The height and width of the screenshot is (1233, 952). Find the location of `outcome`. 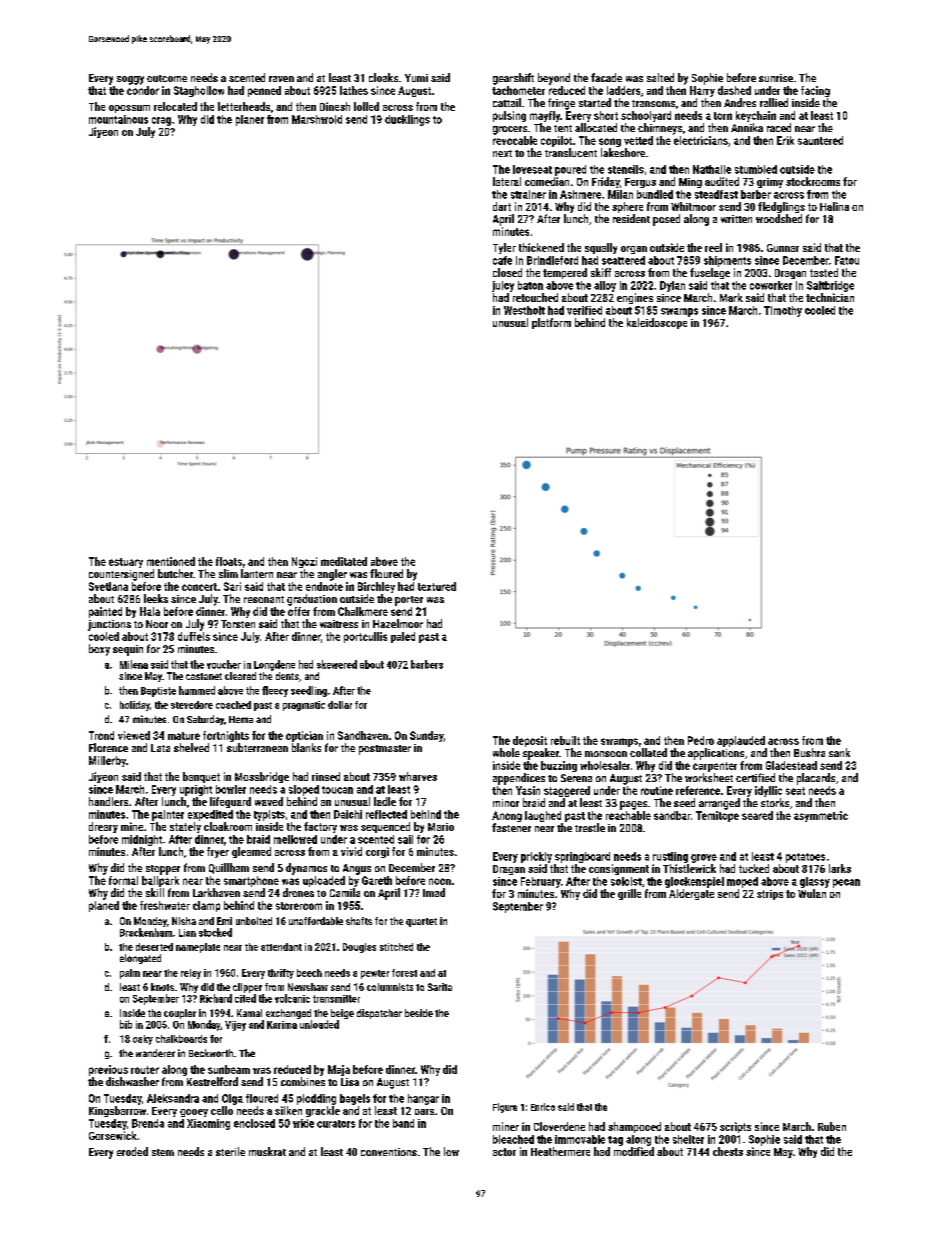

outcome is located at coordinates (167, 78).
